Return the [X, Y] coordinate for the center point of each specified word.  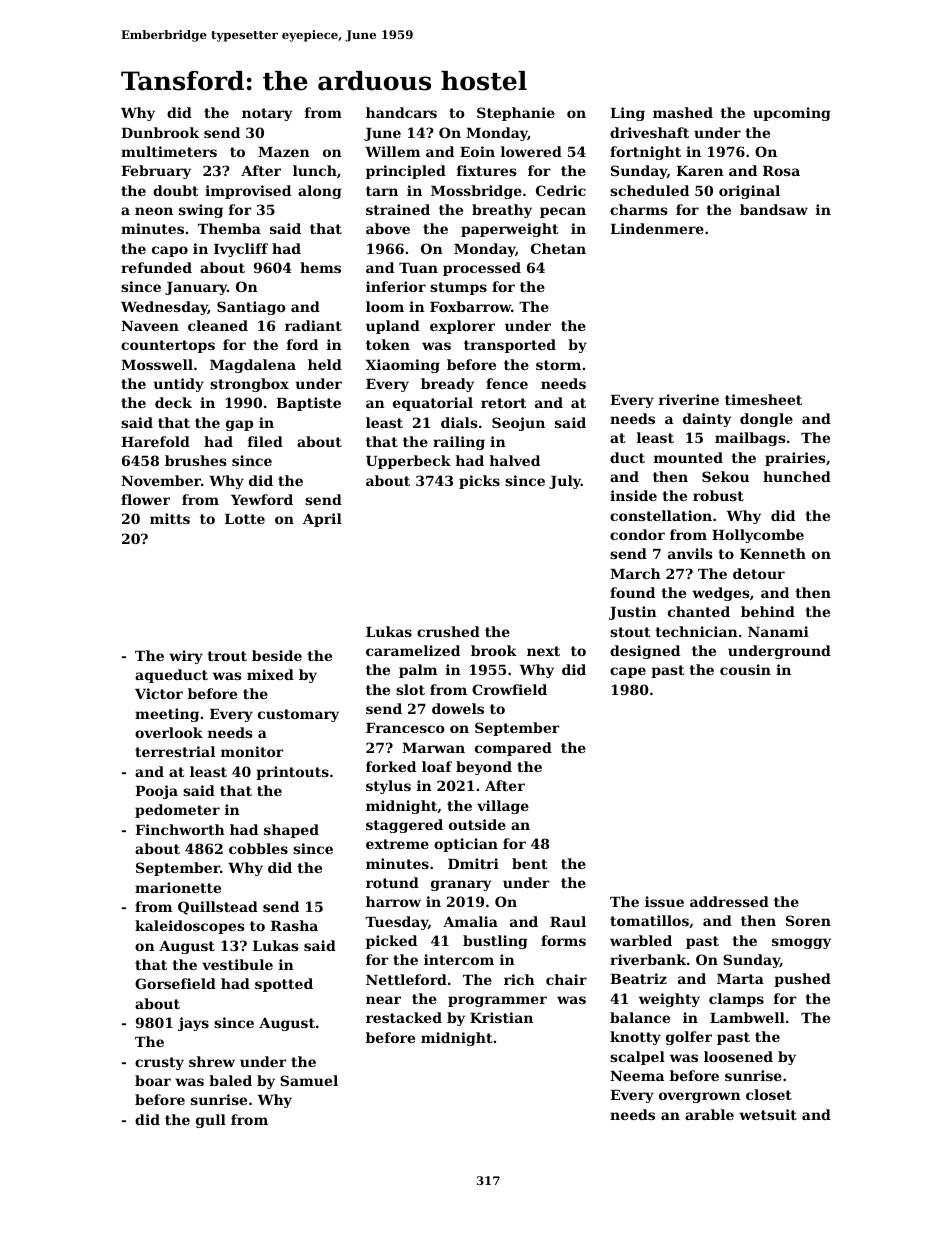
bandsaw [774, 209]
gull [211, 1121]
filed [265, 441]
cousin [745, 669]
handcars [401, 112]
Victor [159, 693]
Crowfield [509, 689]
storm [558, 365]
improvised [248, 192]
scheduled [649, 190]
